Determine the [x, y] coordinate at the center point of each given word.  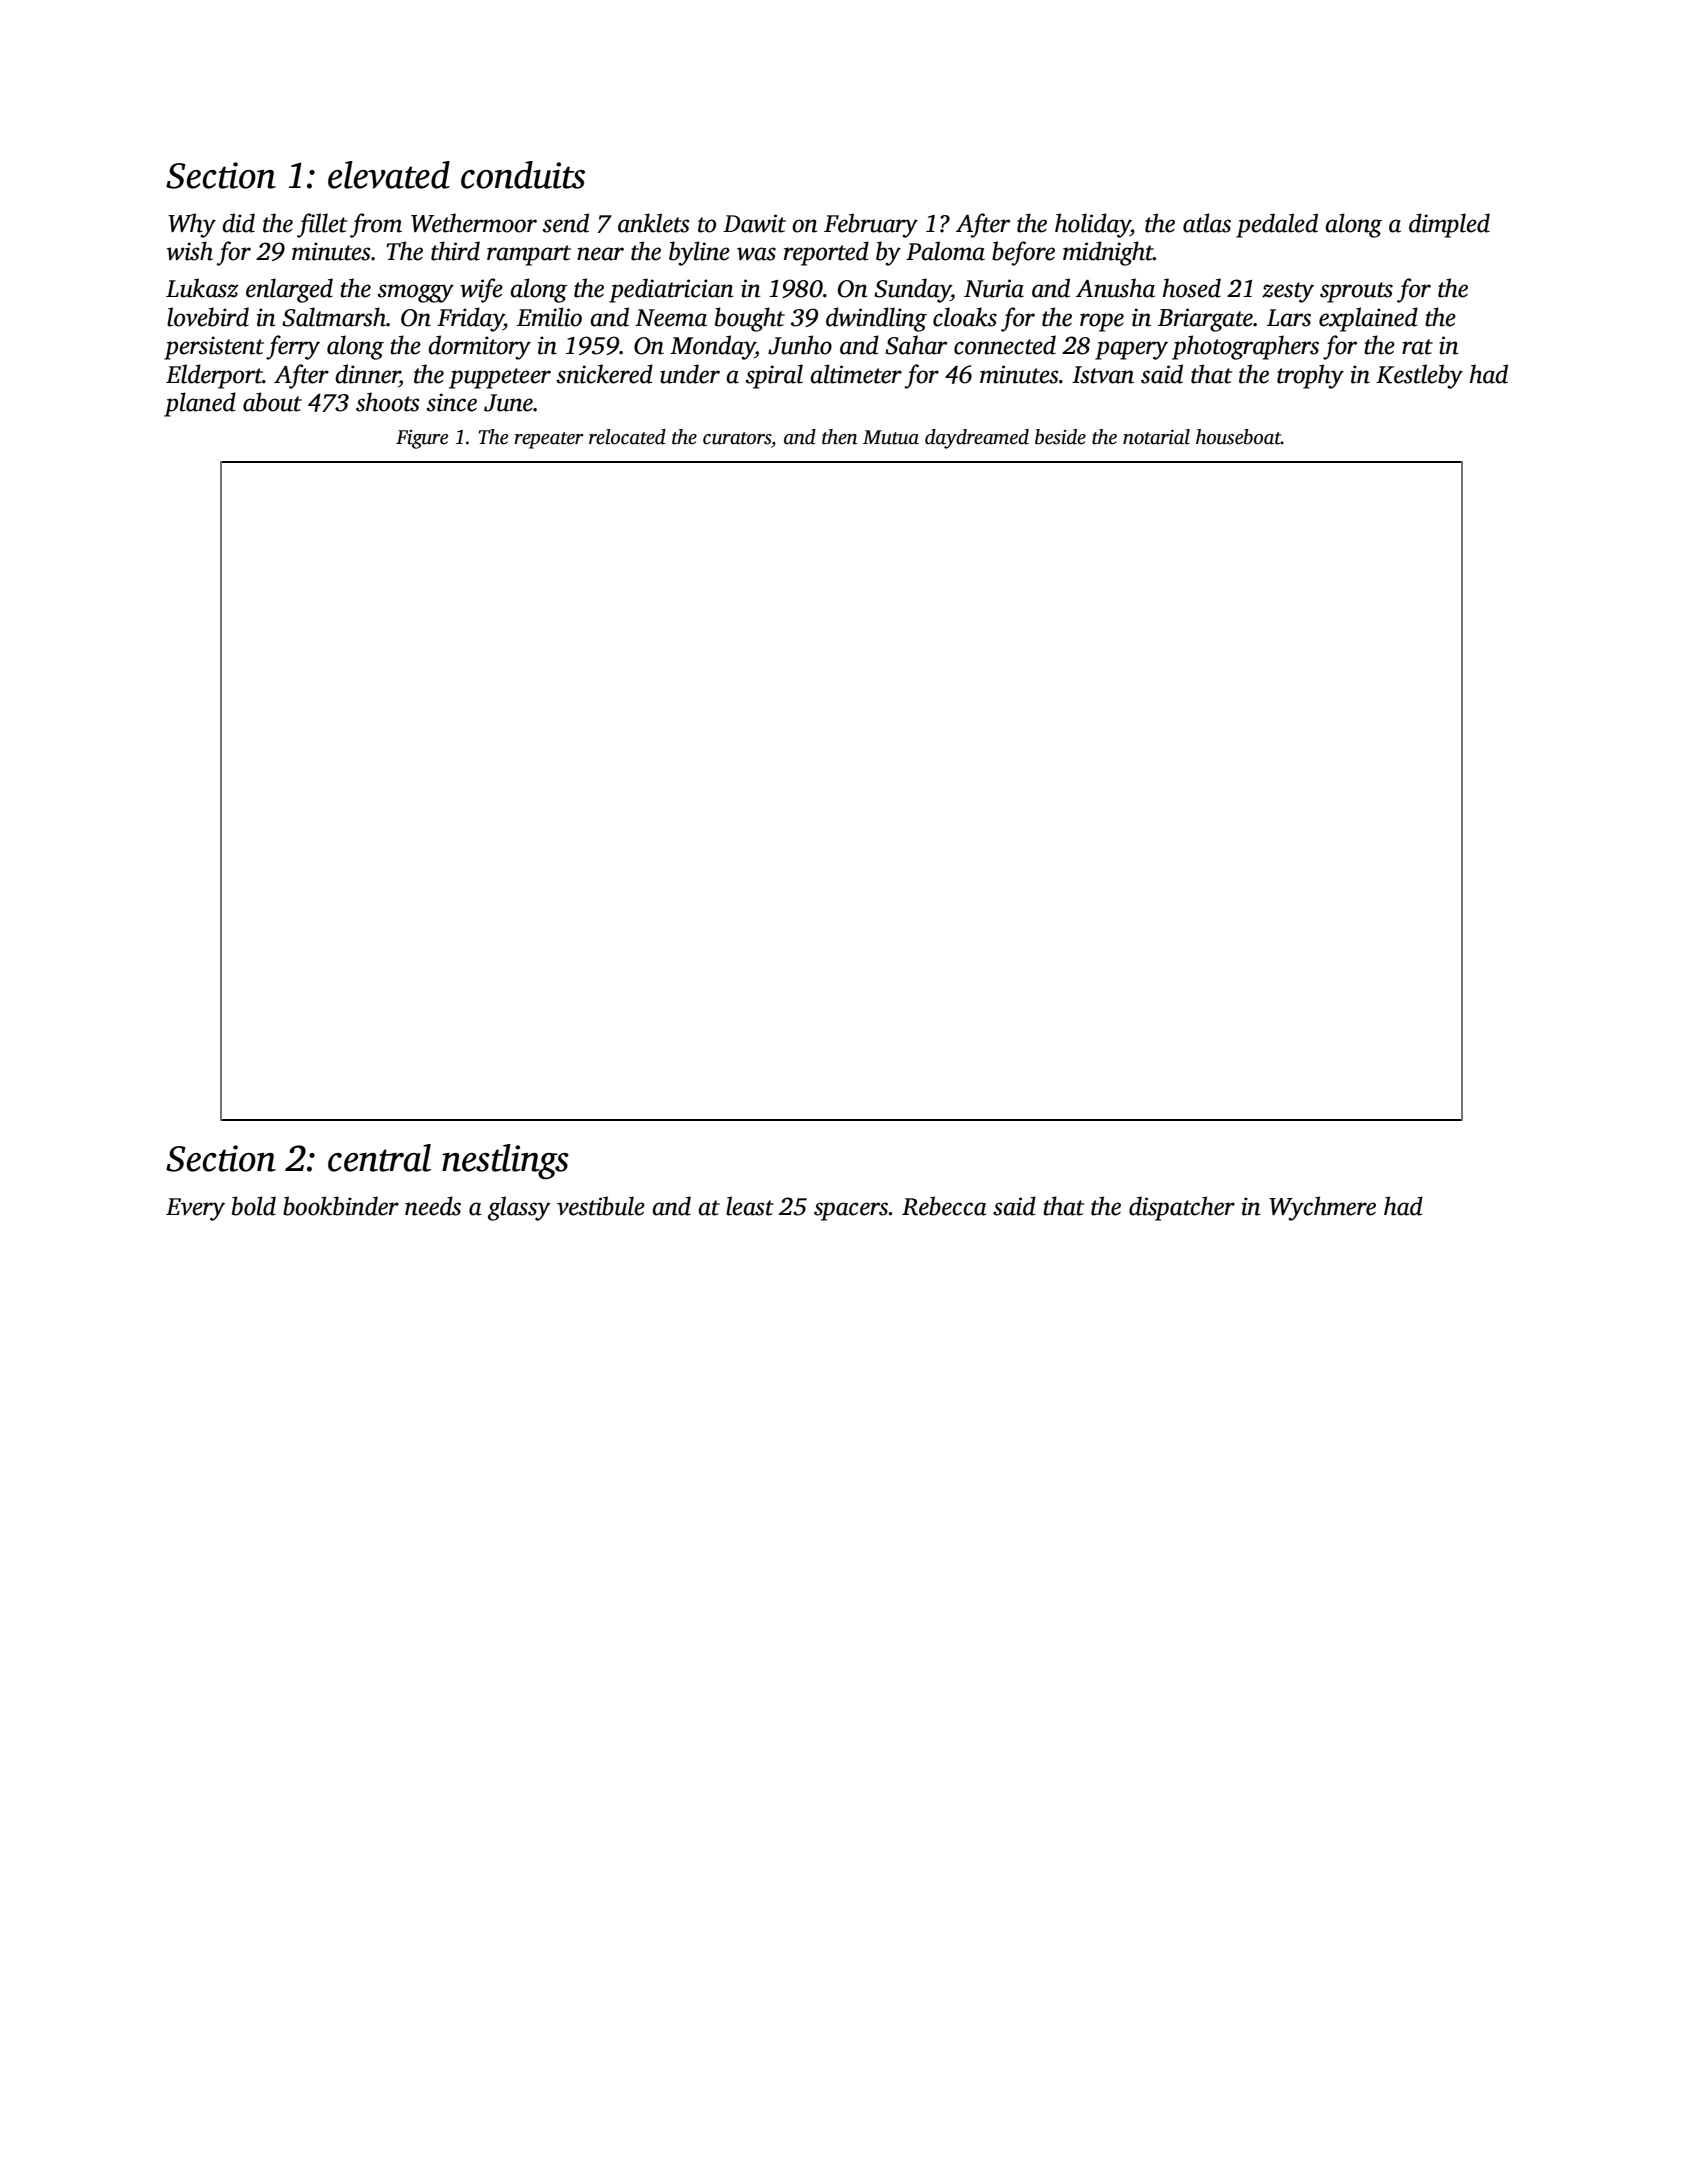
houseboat [1238, 437]
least [750, 1206]
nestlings [505, 1162]
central [379, 1158]
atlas [1207, 223]
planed [200, 404]
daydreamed [977, 439]
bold [254, 1206]
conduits [523, 175]
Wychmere [1322, 1208]
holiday [1093, 225]
